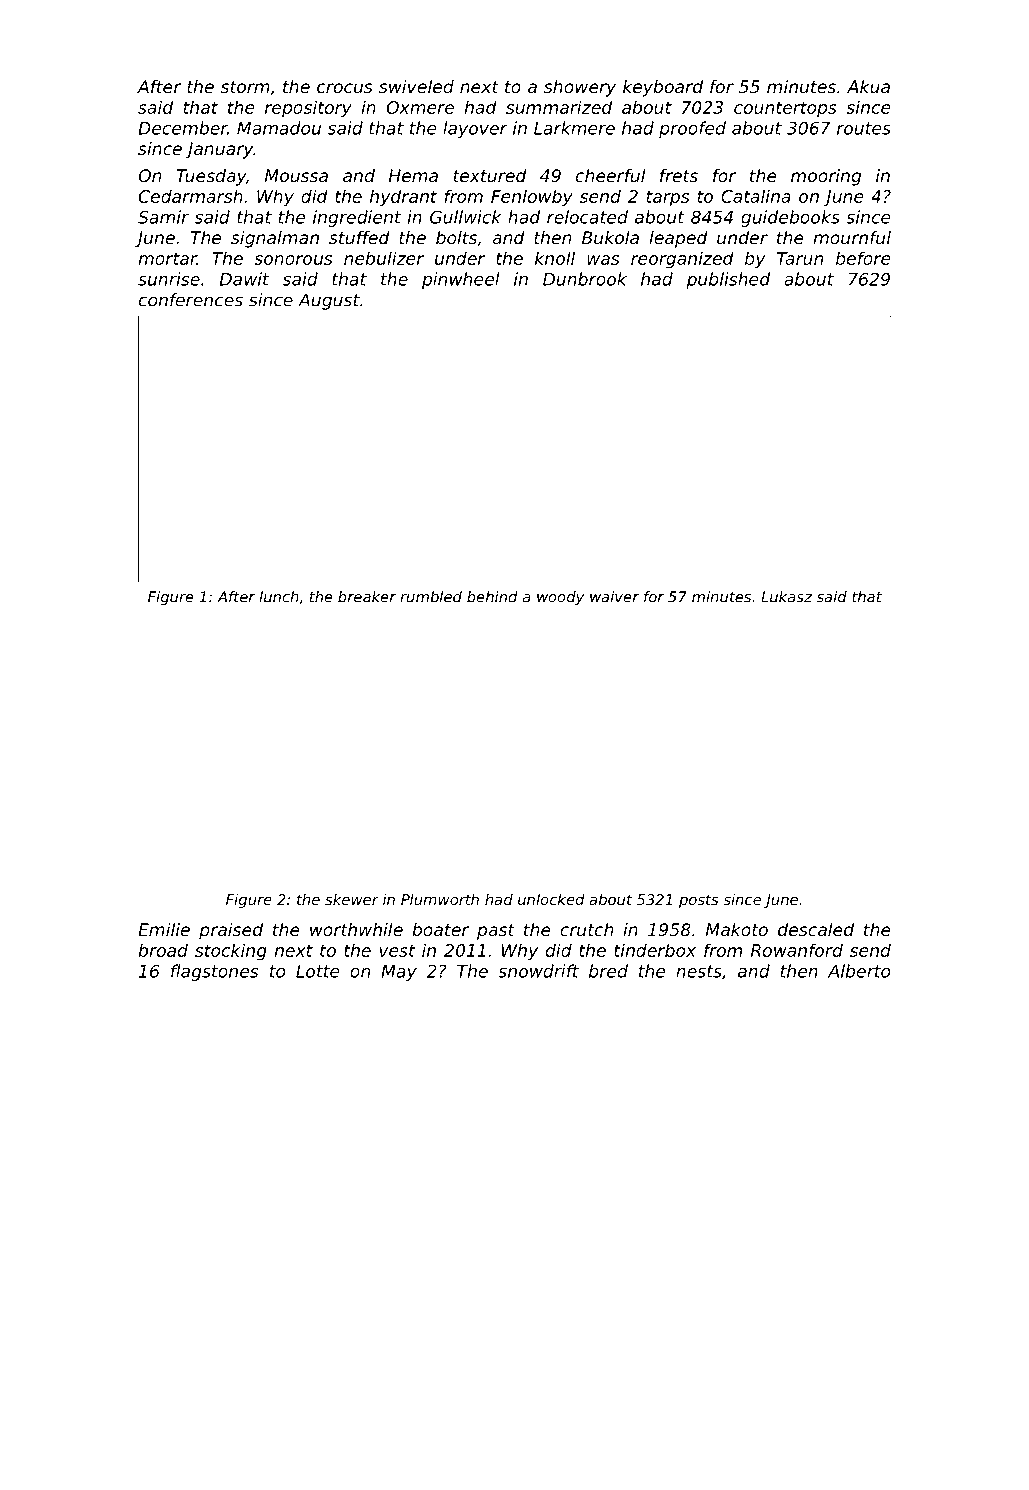  I want to click on storm, so click(245, 87).
